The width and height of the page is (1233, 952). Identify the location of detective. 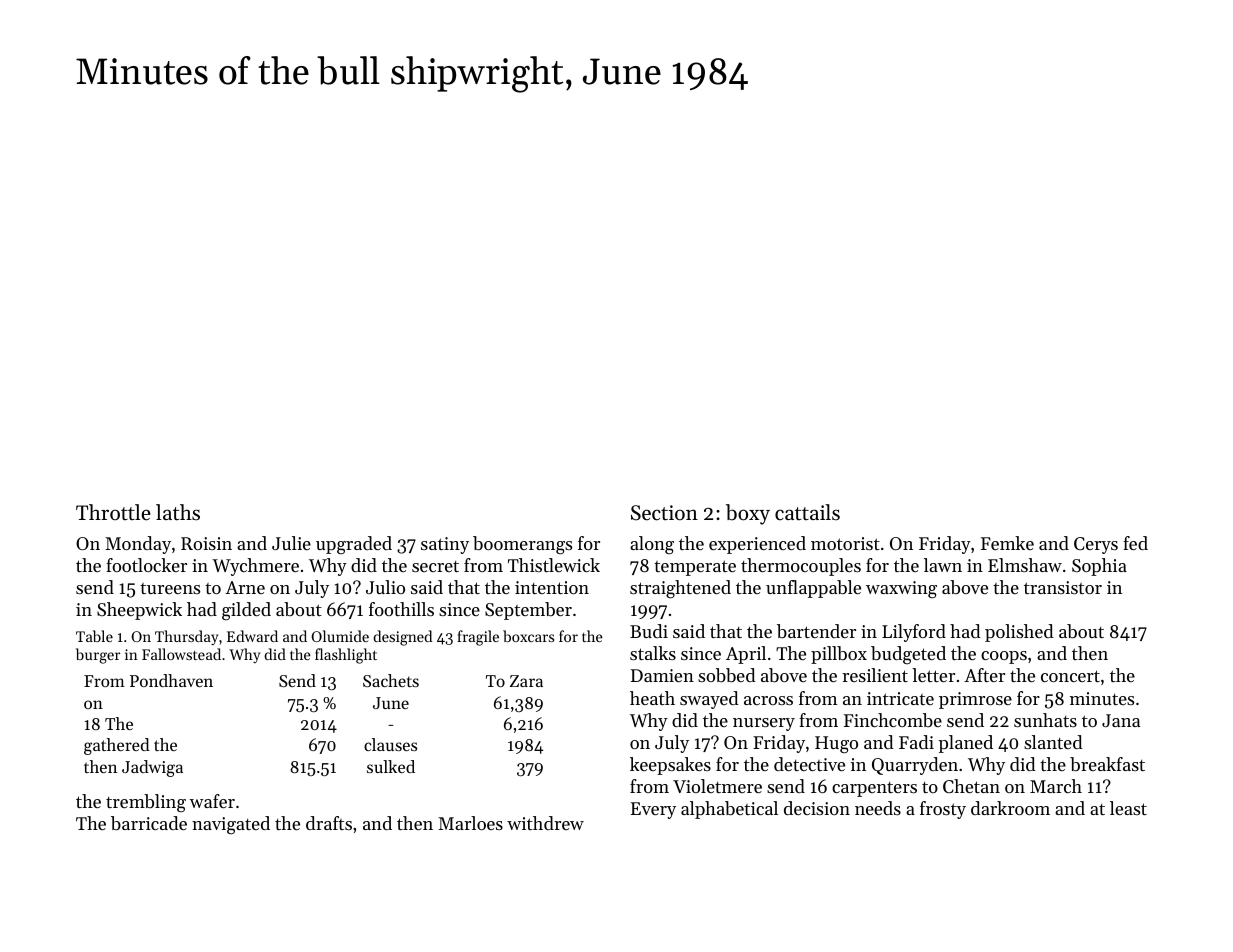
(809, 764).
